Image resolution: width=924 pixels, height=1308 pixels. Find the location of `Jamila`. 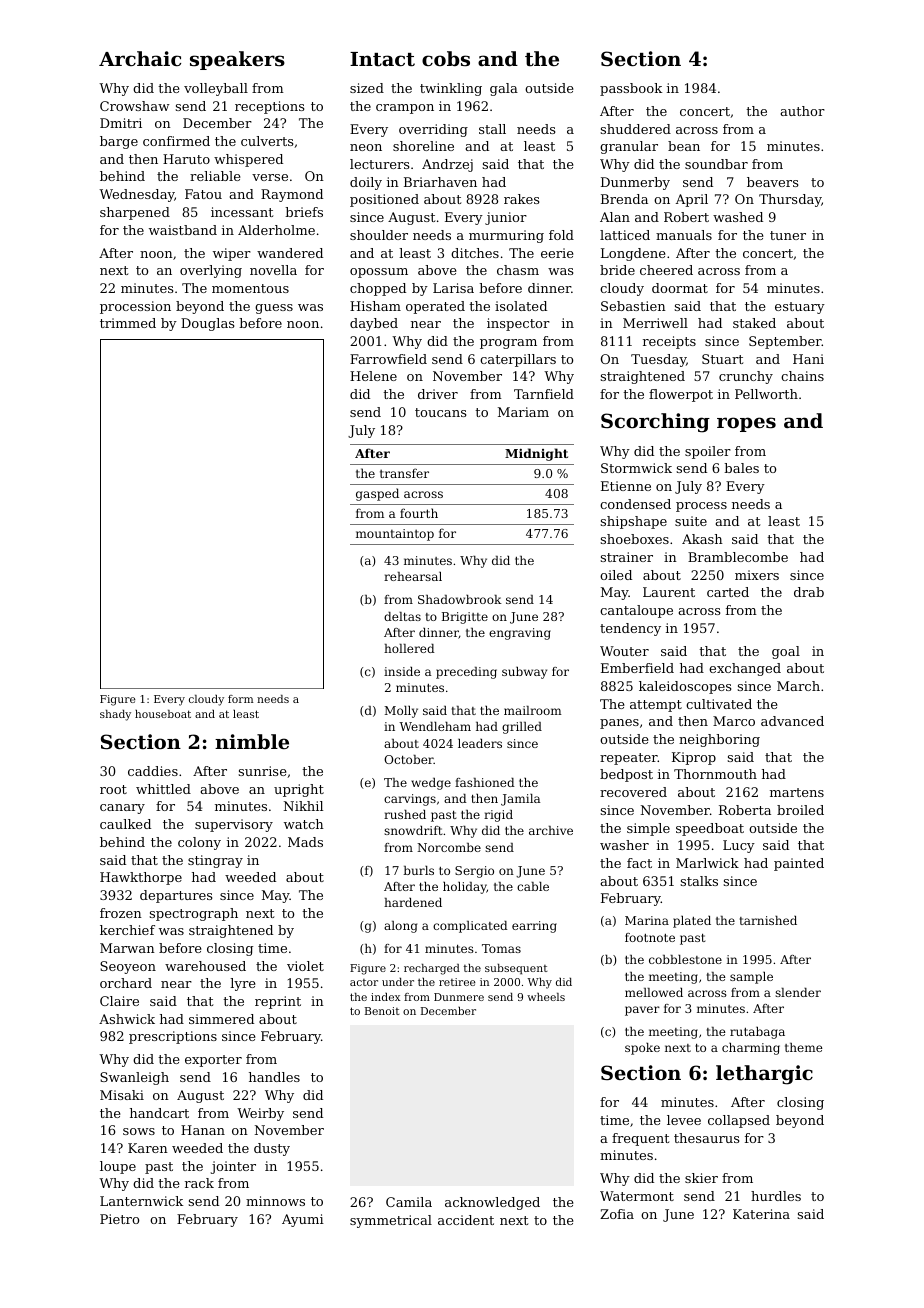

Jamila is located at coordinates (520, 800).
